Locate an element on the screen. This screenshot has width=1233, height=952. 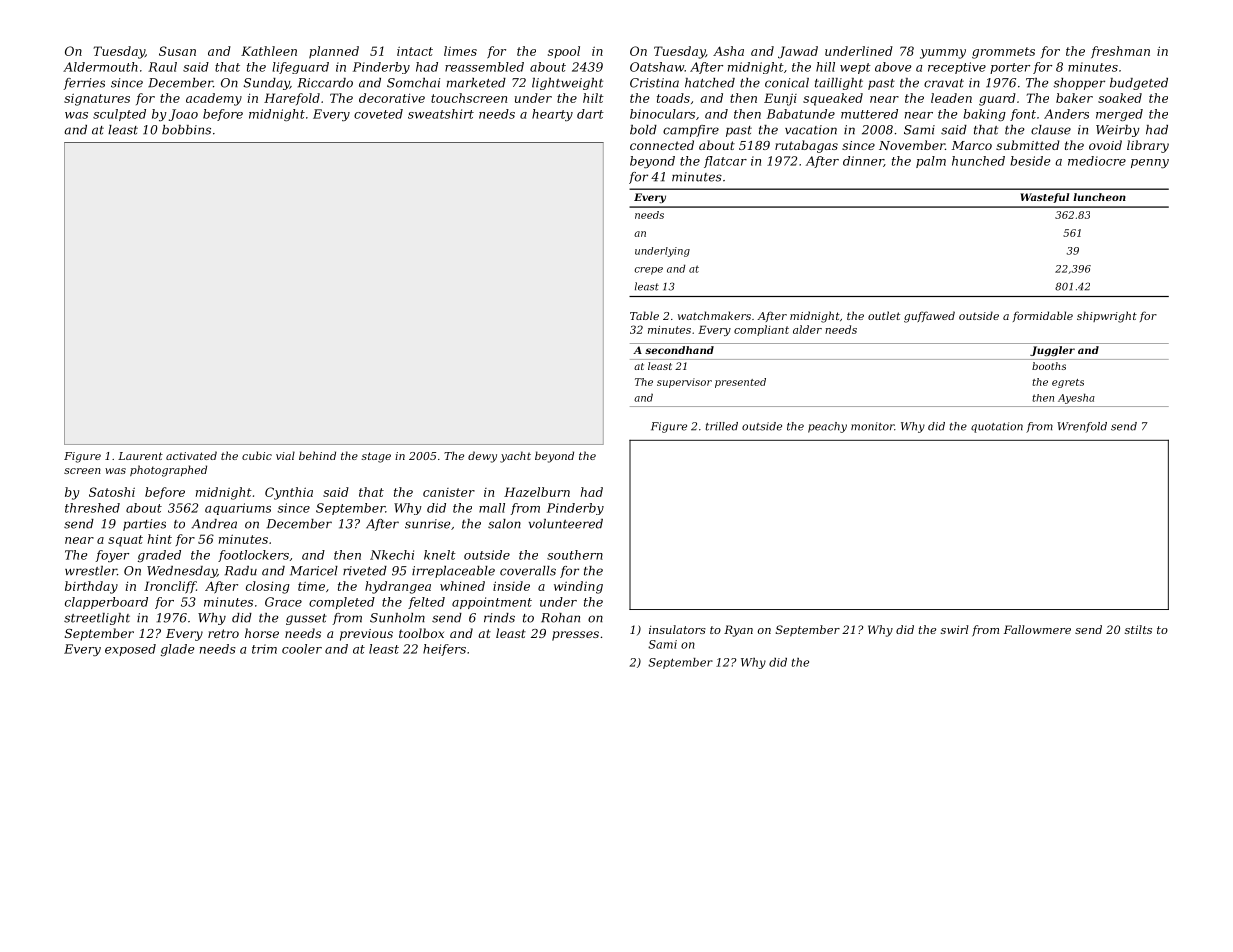
spool is located at coordinates (564, 52).
